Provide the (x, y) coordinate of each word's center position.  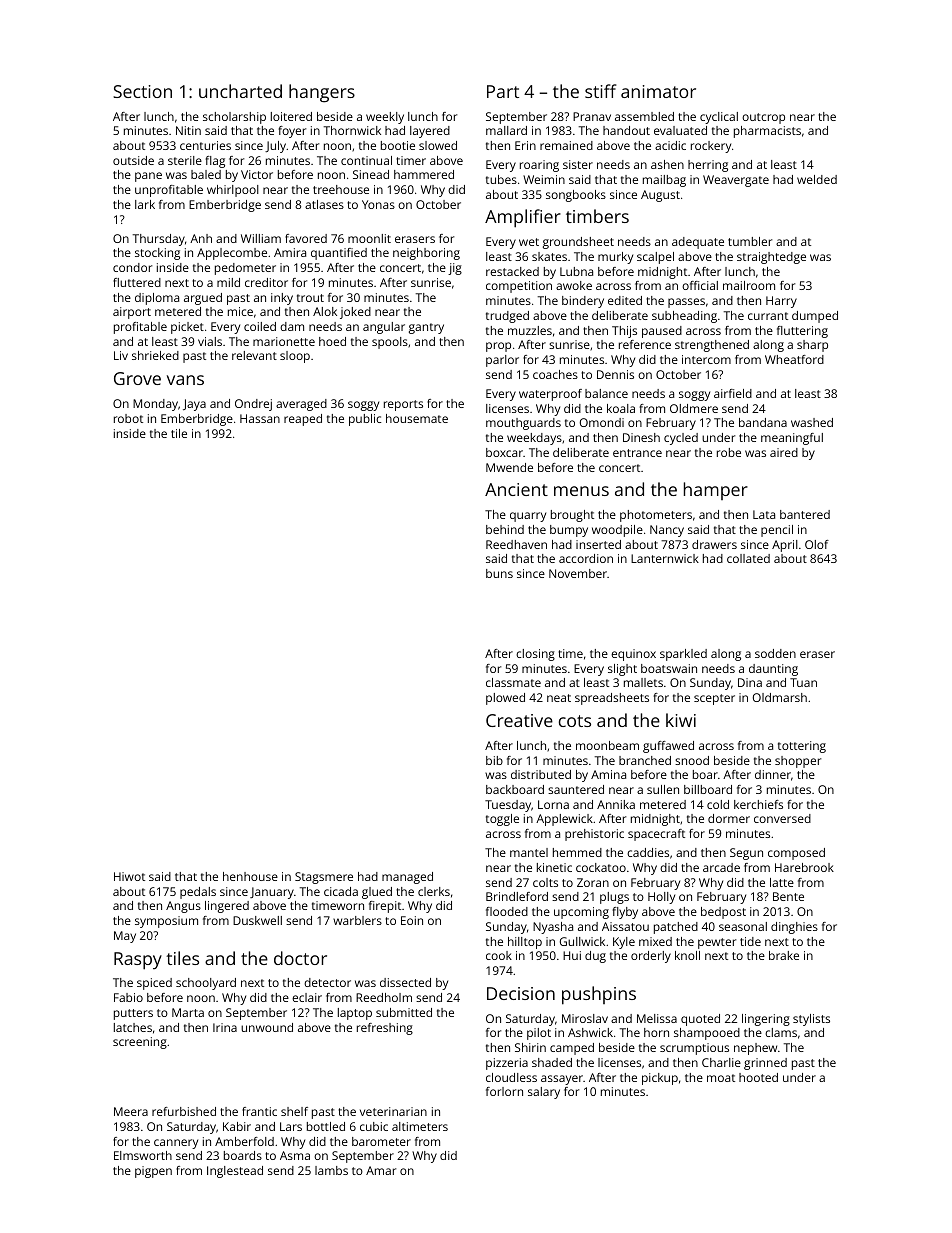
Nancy (667, 531)
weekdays (534, 439)
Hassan (260, 418)
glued (377, 893)
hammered (424, 174)
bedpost (723, 913)
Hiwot (129, 876)
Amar (381, 1170)
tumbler (750, 241)
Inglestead (235, 1172)
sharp (812, 346)
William (261, 238)
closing (535, 655)
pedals (198, 893)
